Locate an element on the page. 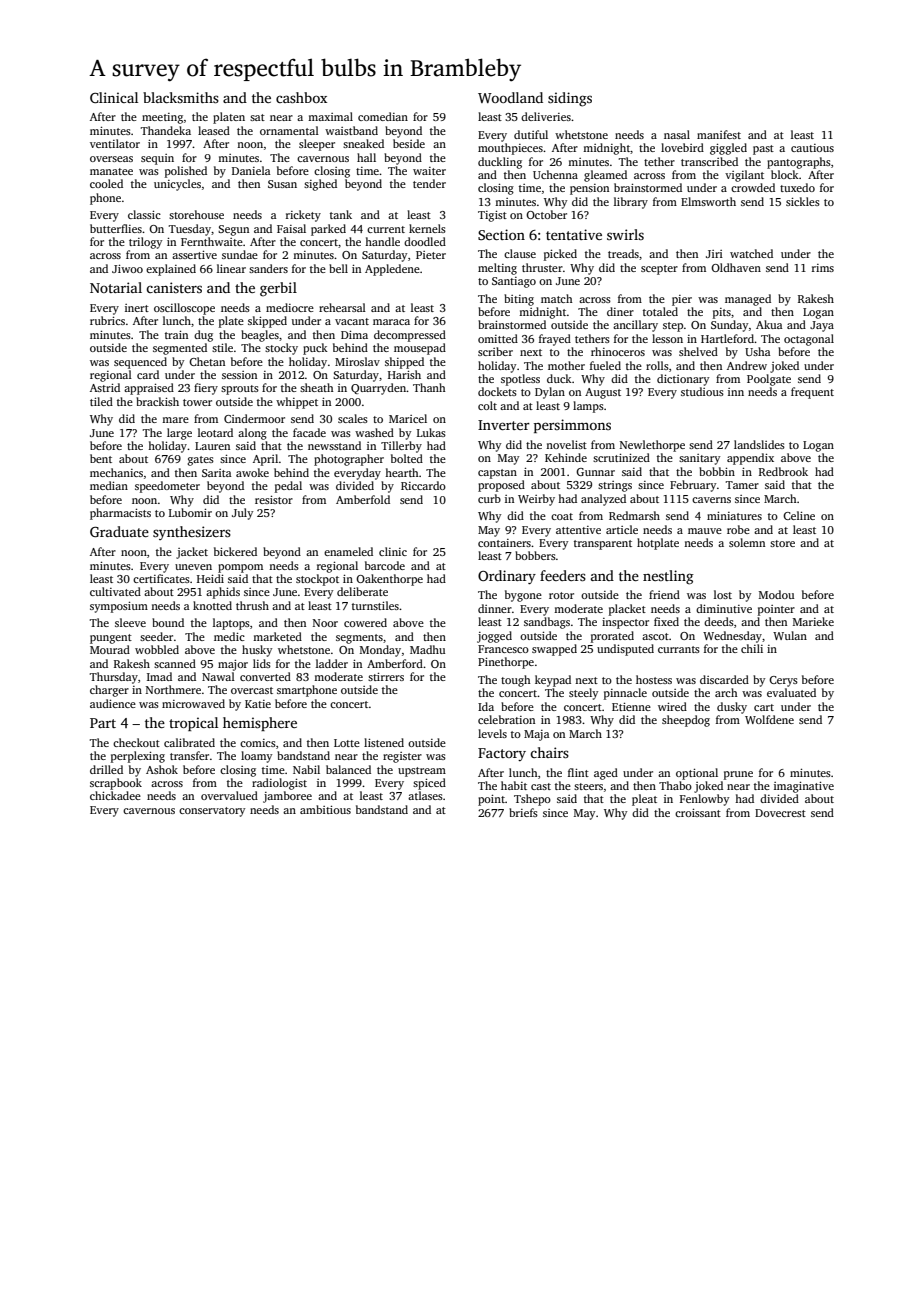 The width and height of the image is (924, 1308). drilled is located at coordinates (106, 769).
